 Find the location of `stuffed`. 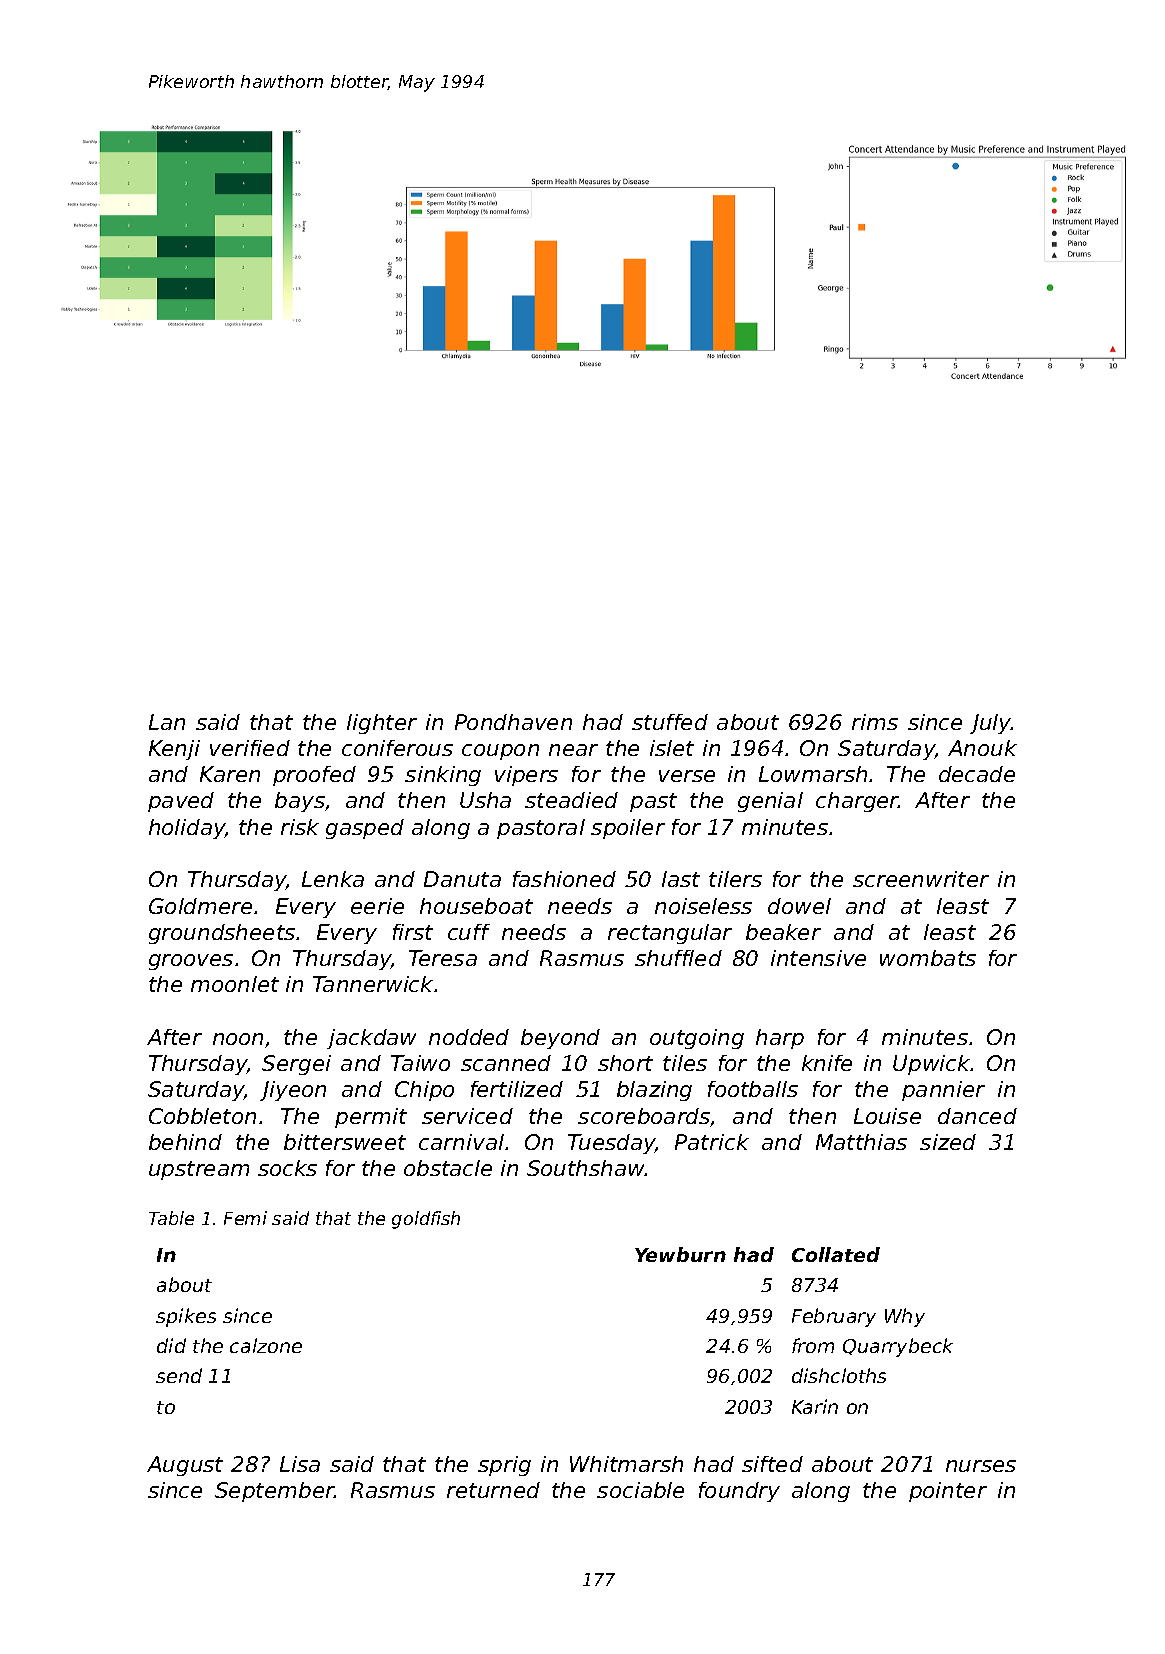

stuffed is located at coordinates (670, 722).
